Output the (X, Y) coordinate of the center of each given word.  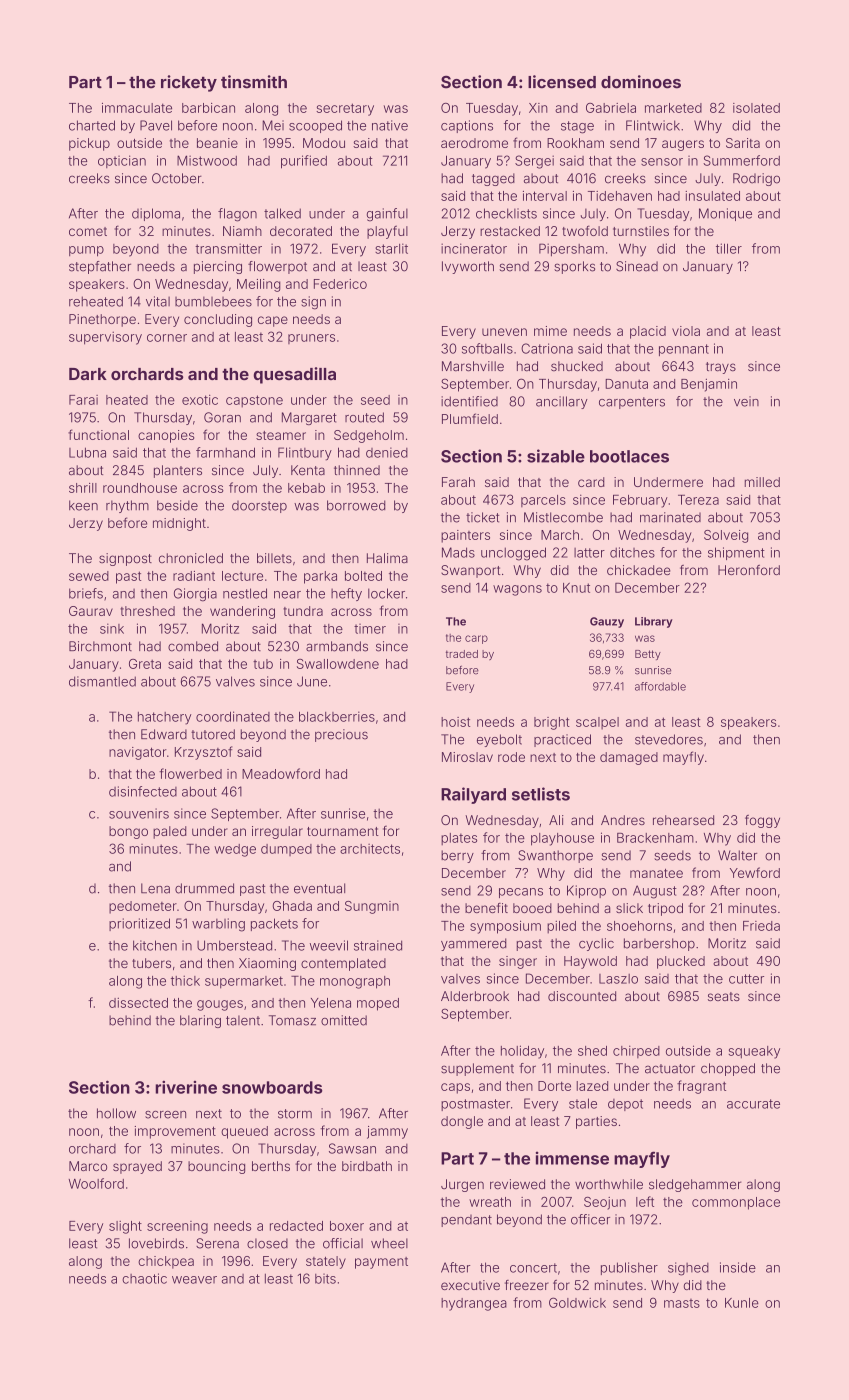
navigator (138, 753)
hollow (116, 1113)
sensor (662, 162)
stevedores (669, 739)
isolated (756, 108)
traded (462, 654)
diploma (156, 214)
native (390, 125)
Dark (88, 374)
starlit (391, 248)
